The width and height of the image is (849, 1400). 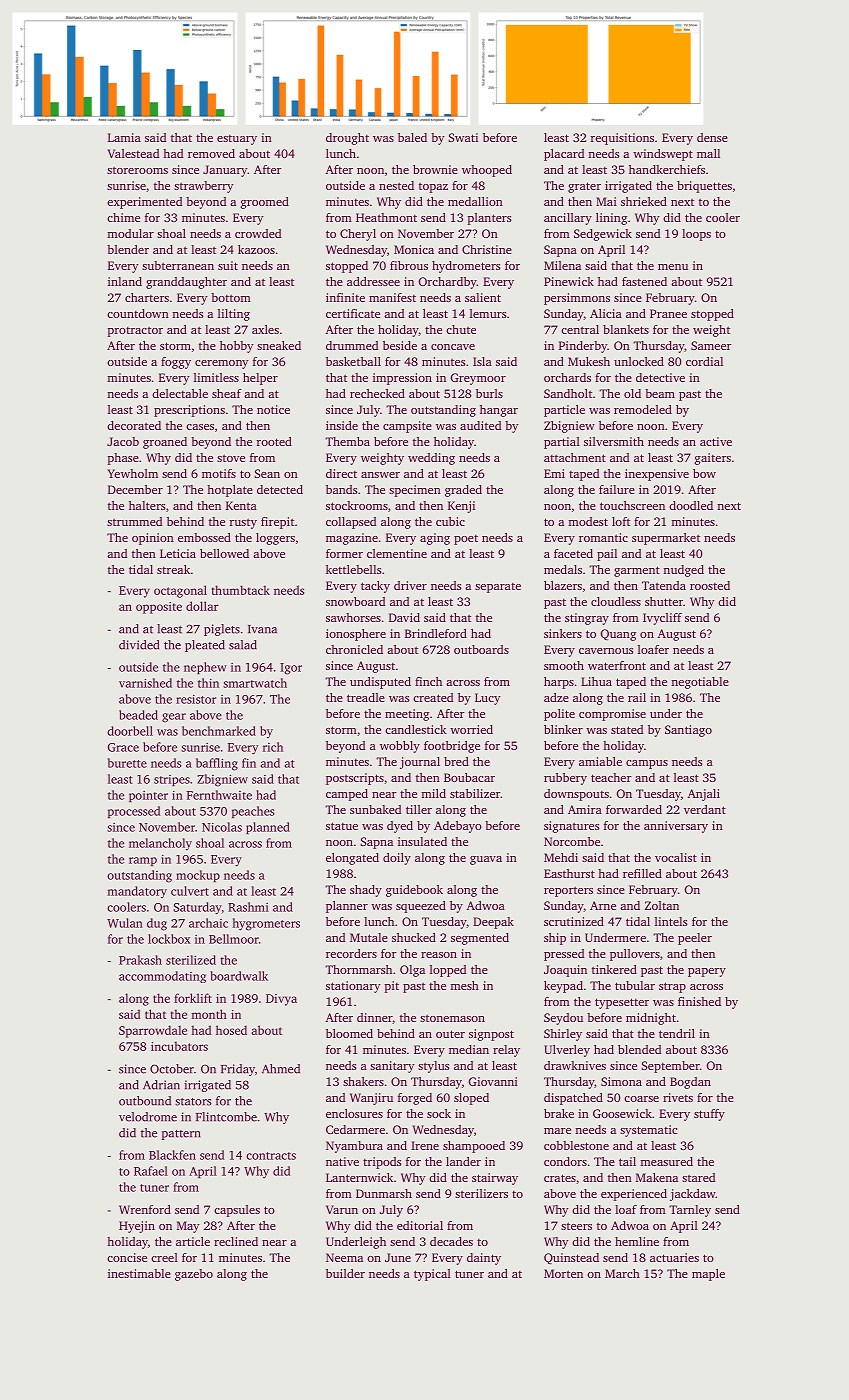 What do you see at coordinates (484, 1259) in the image?
I see `dainty` at bounding box center [484, 1259].
